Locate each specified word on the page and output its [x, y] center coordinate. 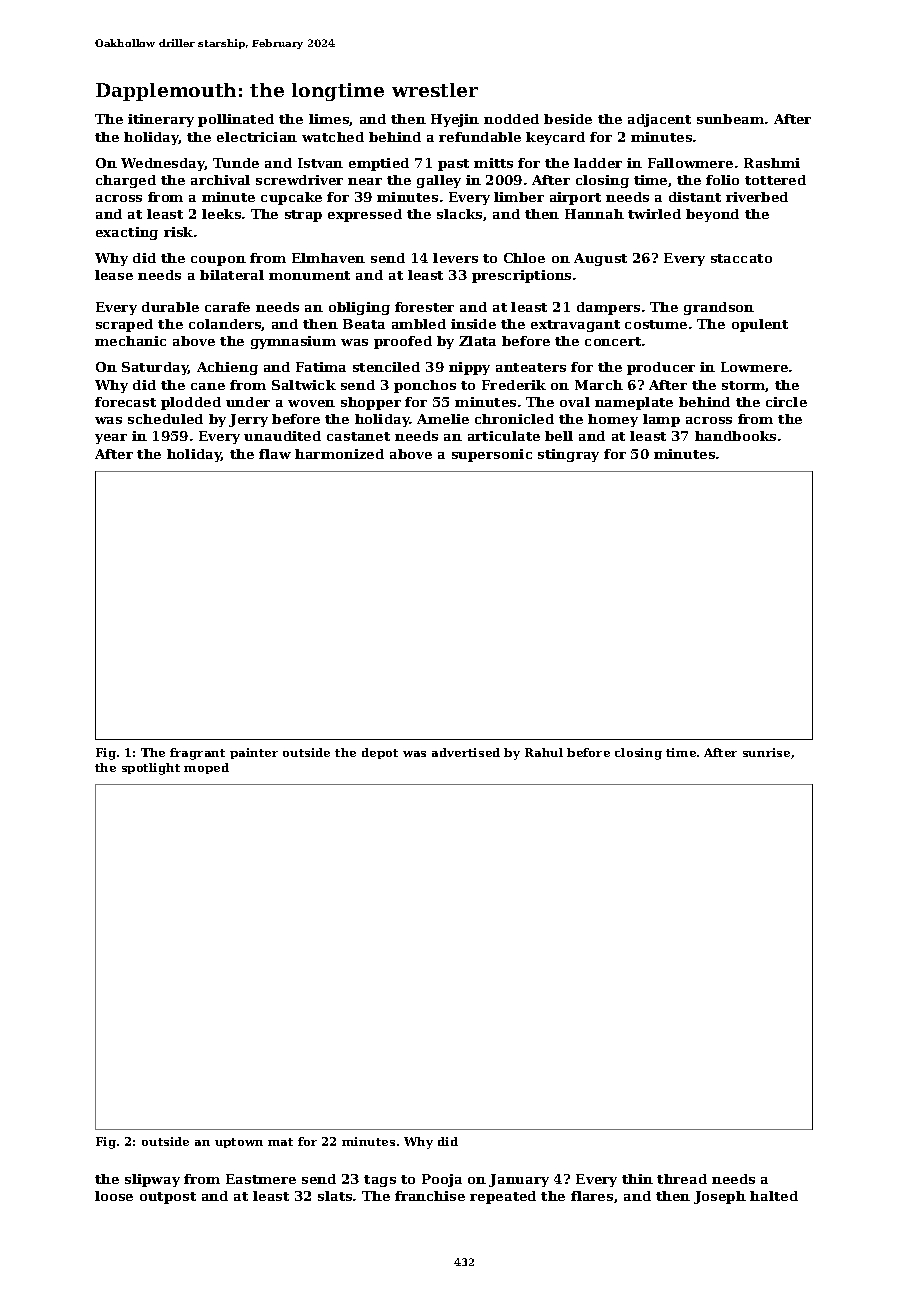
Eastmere [261, 1179]
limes [329, 120]
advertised [466, 752]
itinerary [161, 120]
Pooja [442, 1180]
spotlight [151, 769]
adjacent [659, 120]
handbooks [735, 436]
